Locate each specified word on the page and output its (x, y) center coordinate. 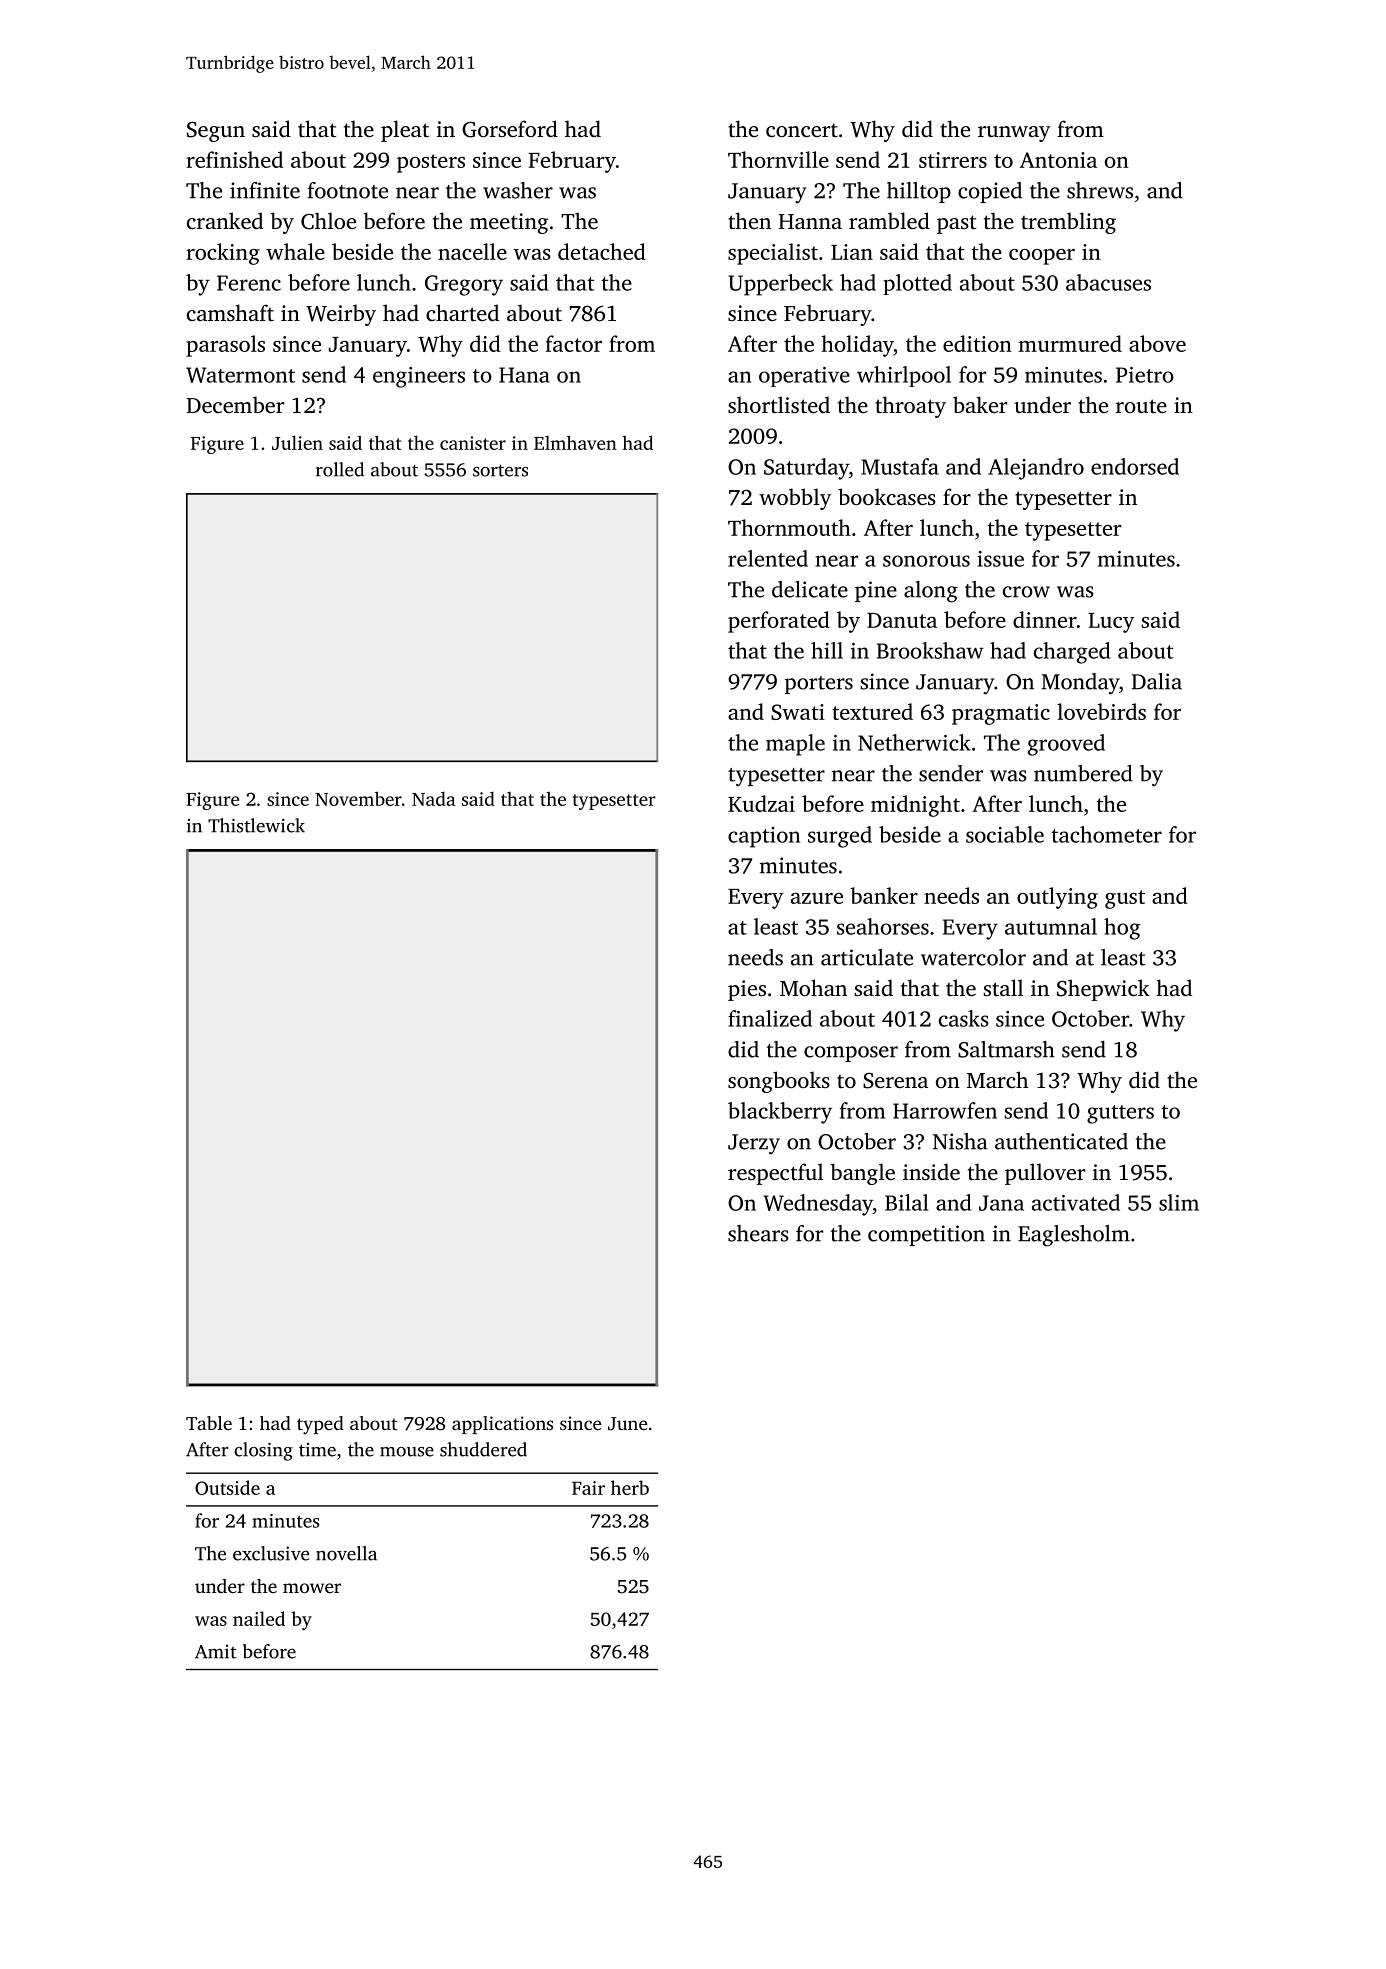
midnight (915, 806)
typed (320, 1425)
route (1141, 406)
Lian (852, 252)
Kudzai (761, 803)
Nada (434, 798)
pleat (405, 131)
